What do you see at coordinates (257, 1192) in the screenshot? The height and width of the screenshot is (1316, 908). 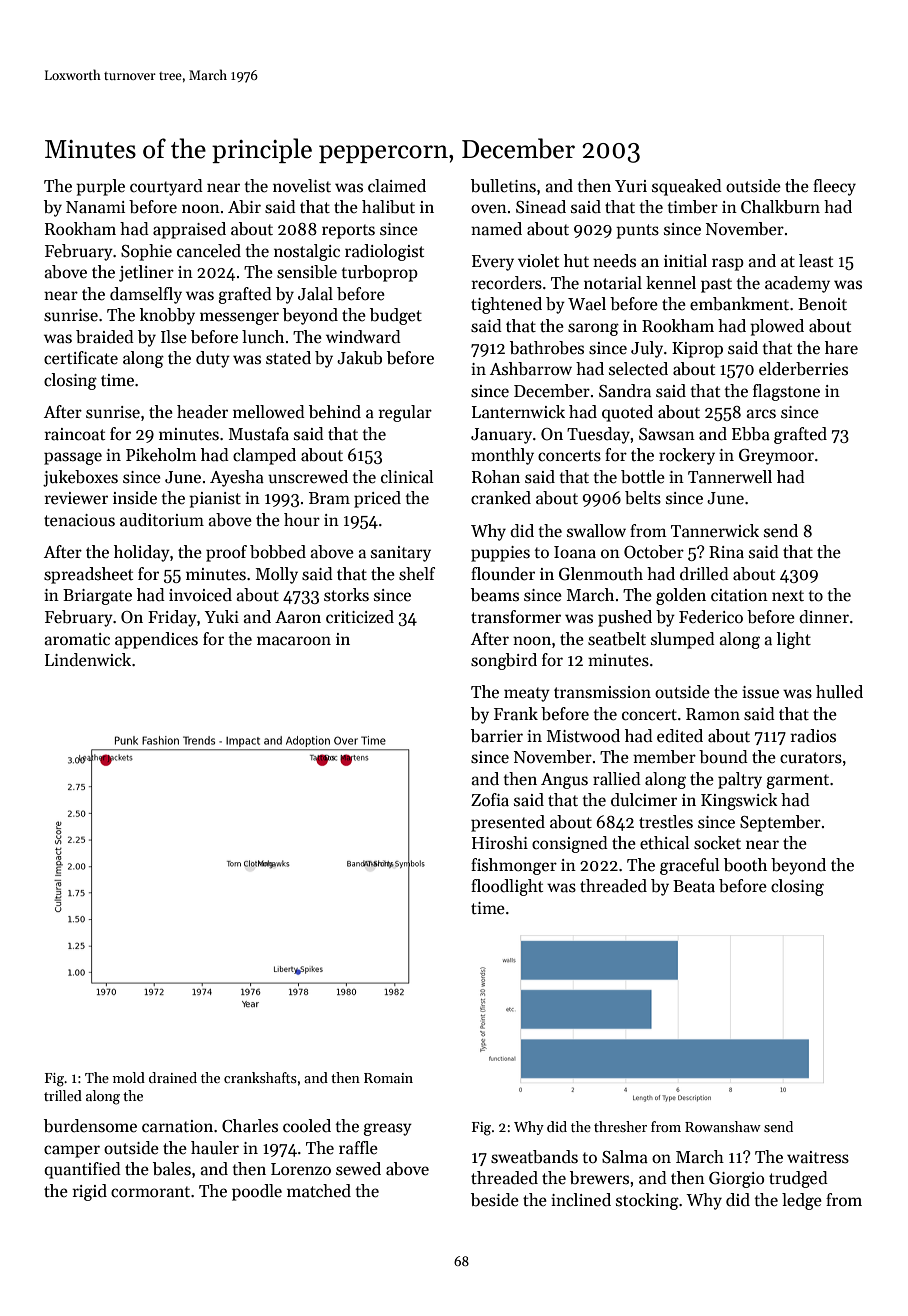 I see `poodle` at bounding box center [257, 1192].
